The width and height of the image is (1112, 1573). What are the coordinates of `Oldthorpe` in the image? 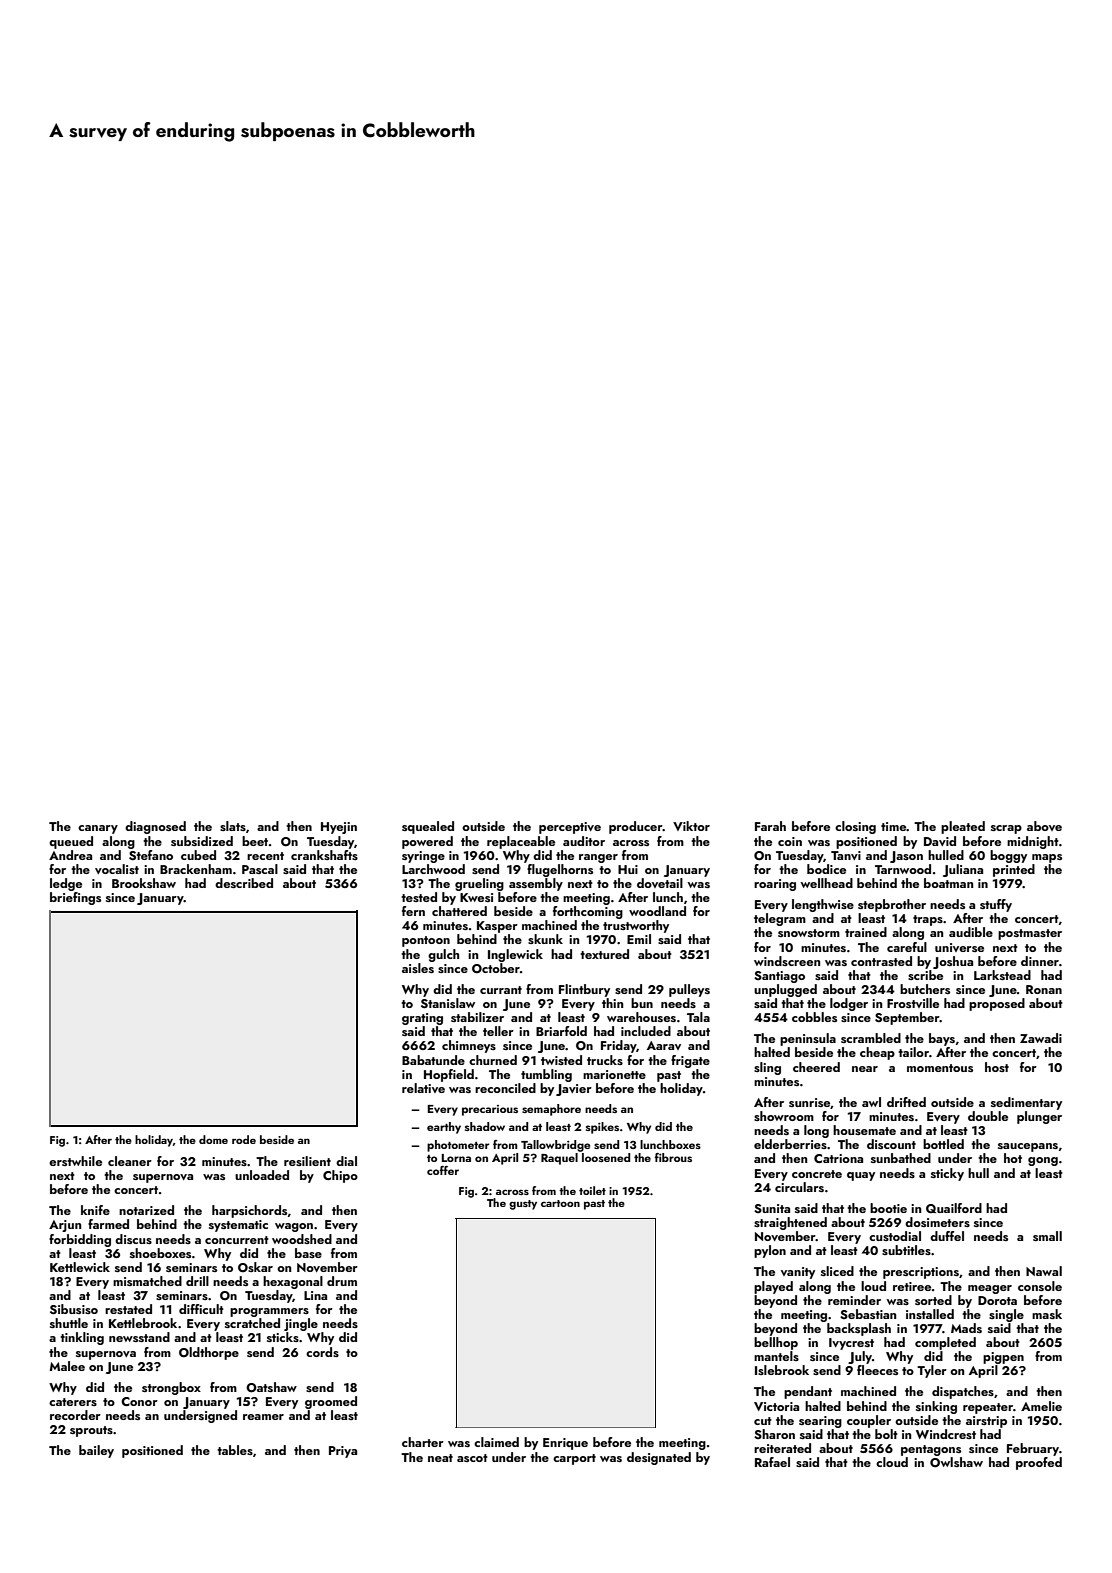 It's located at (209, 1353).
